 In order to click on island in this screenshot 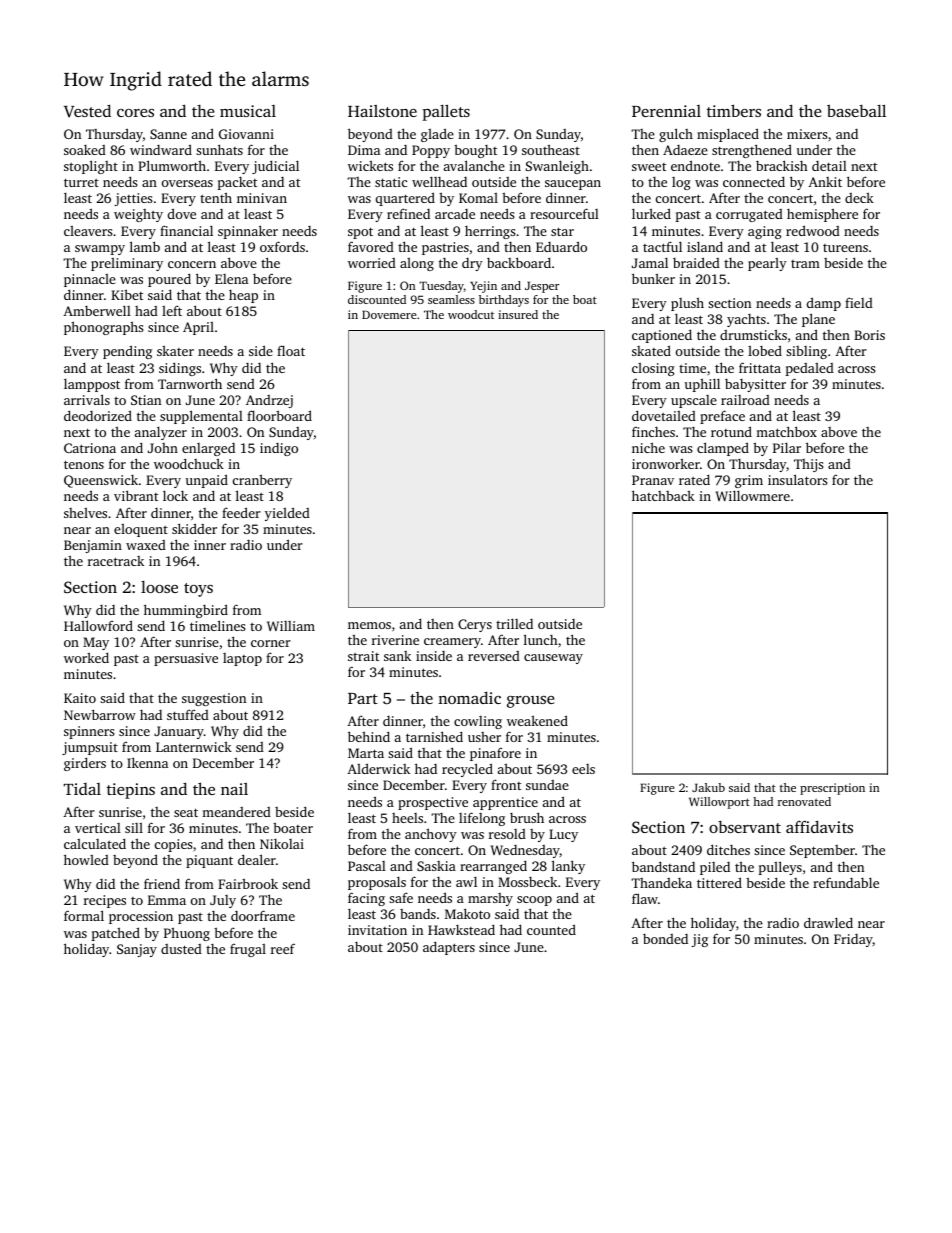, I will do `click(705, 246)`.
